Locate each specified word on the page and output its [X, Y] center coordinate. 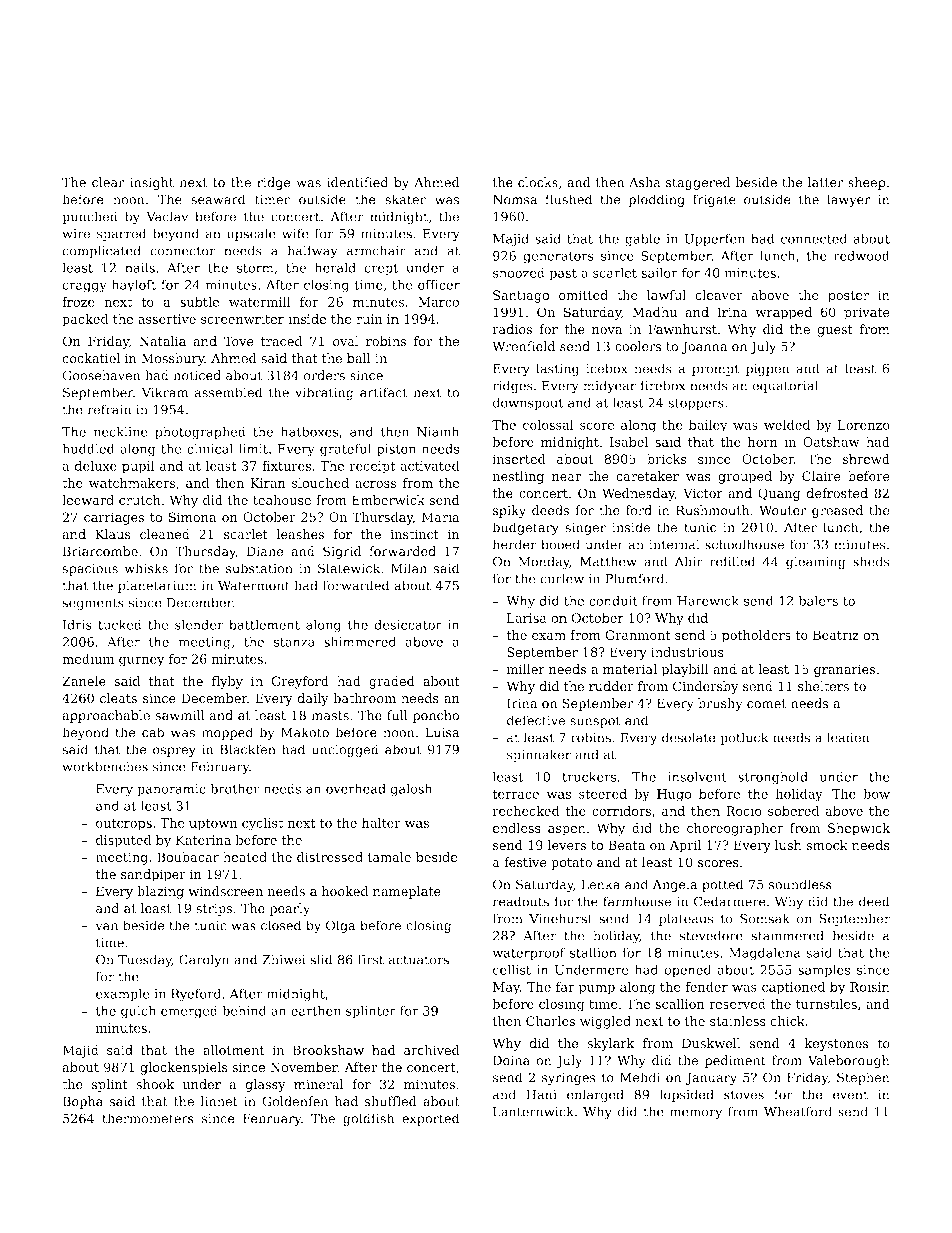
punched [90, 217]
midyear [610, 387]
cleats [118, 698]
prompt [715, 370]
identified [357, 182]
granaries [844, 670]
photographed [200, 433]
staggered [698, 183]
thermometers [148, 1118]
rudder [611, 686]
